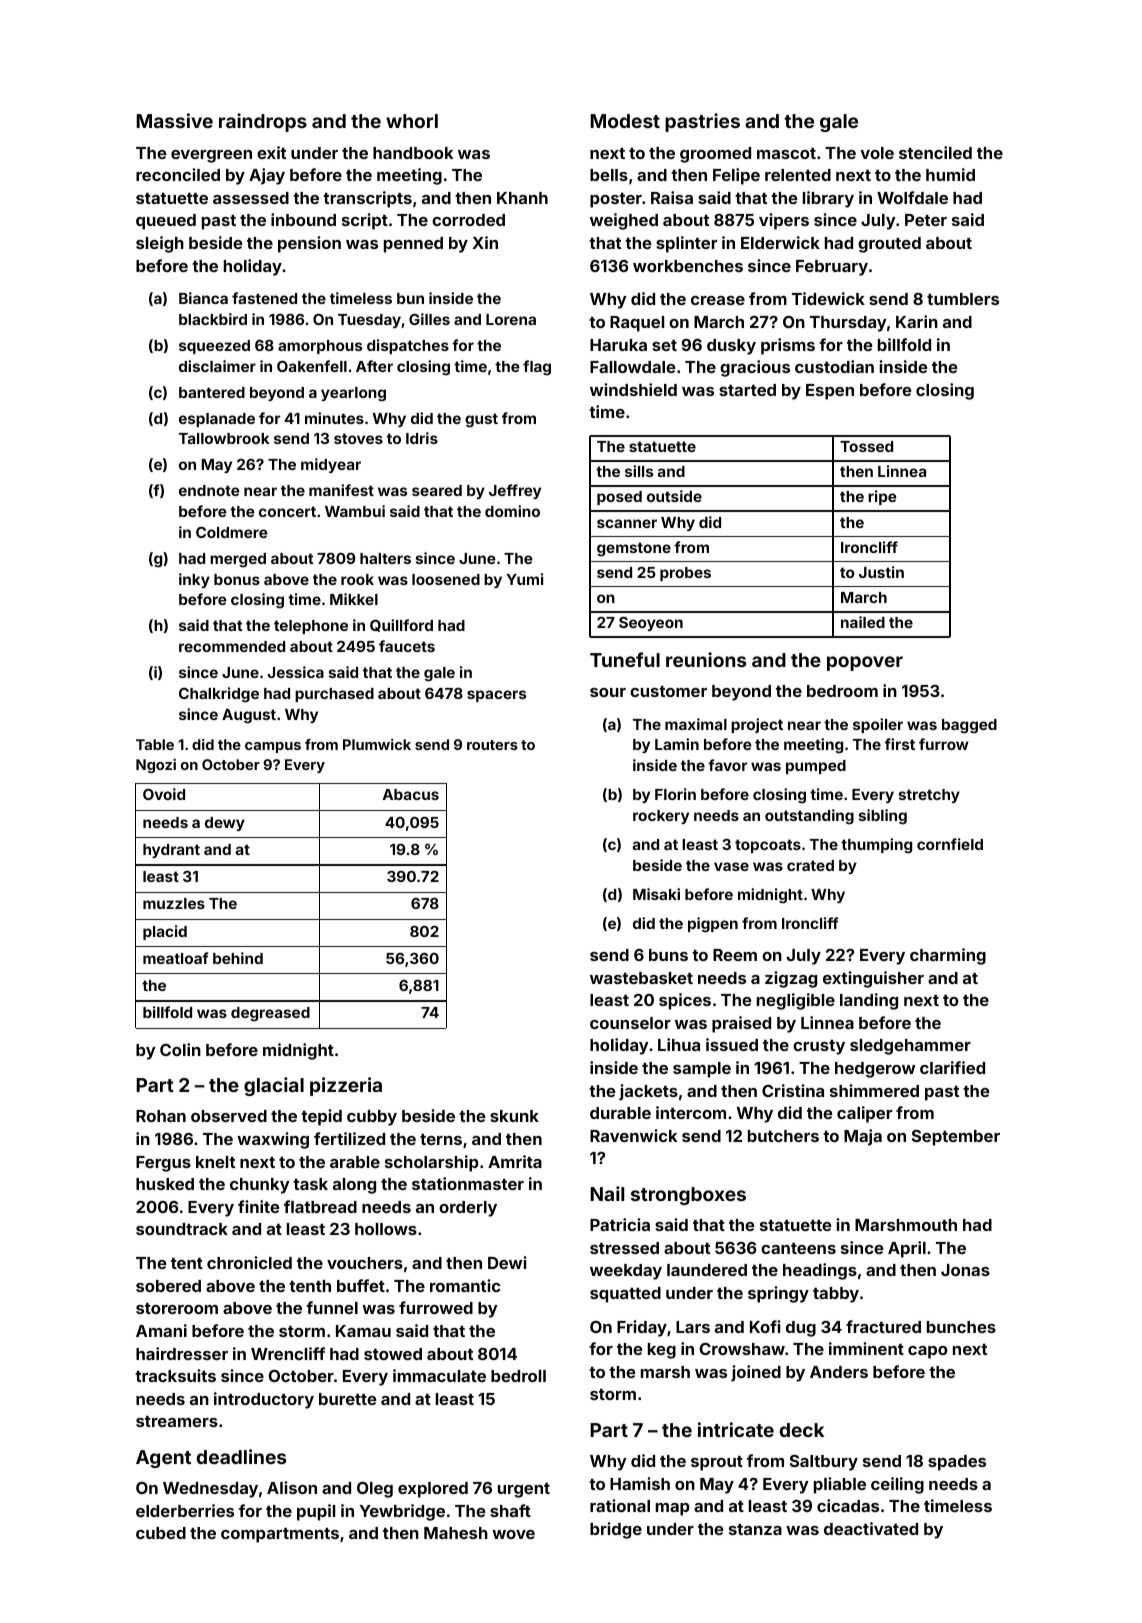  I want to click on Mahesh, so click(456, 1533).
